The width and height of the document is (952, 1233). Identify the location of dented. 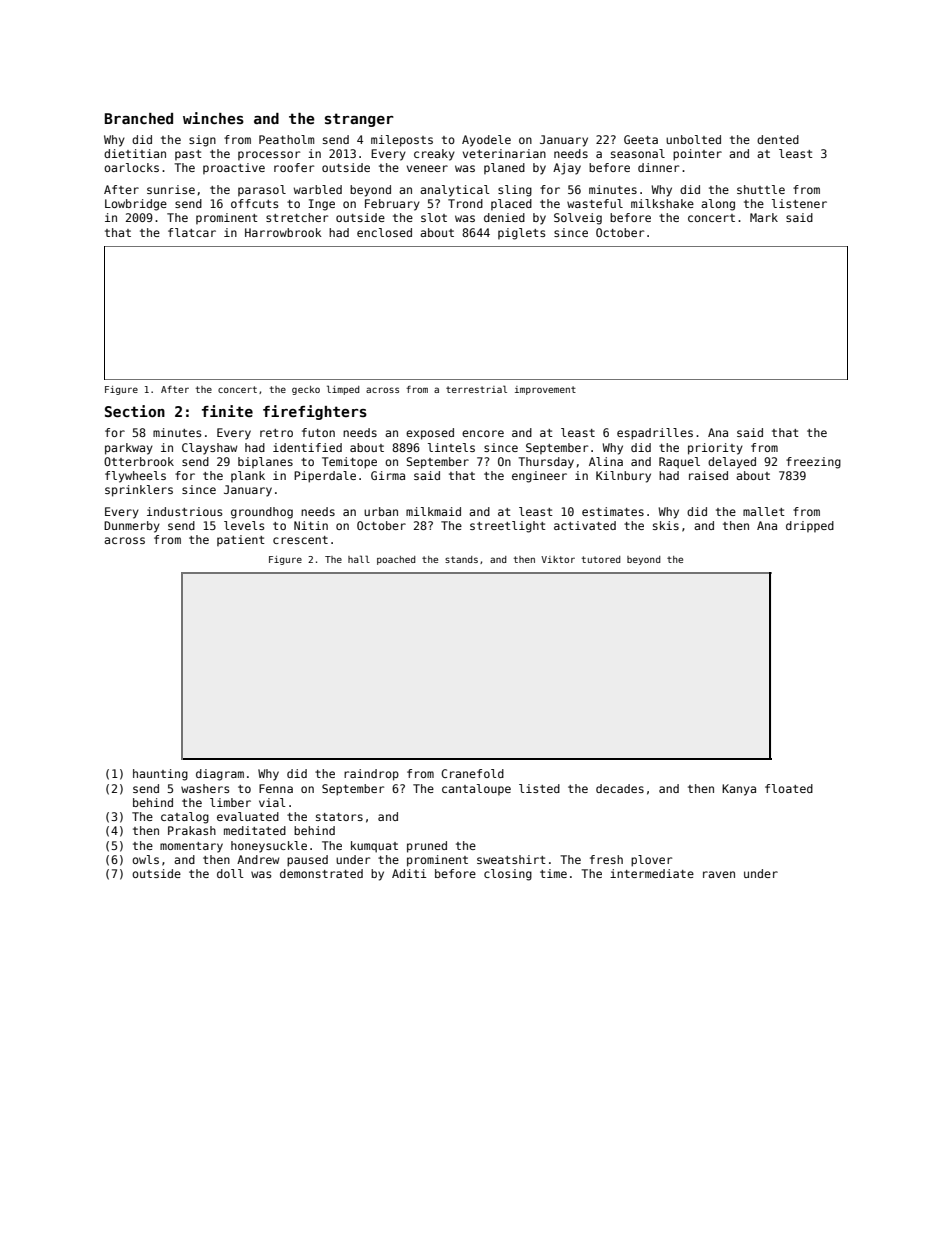
(778, 139).
